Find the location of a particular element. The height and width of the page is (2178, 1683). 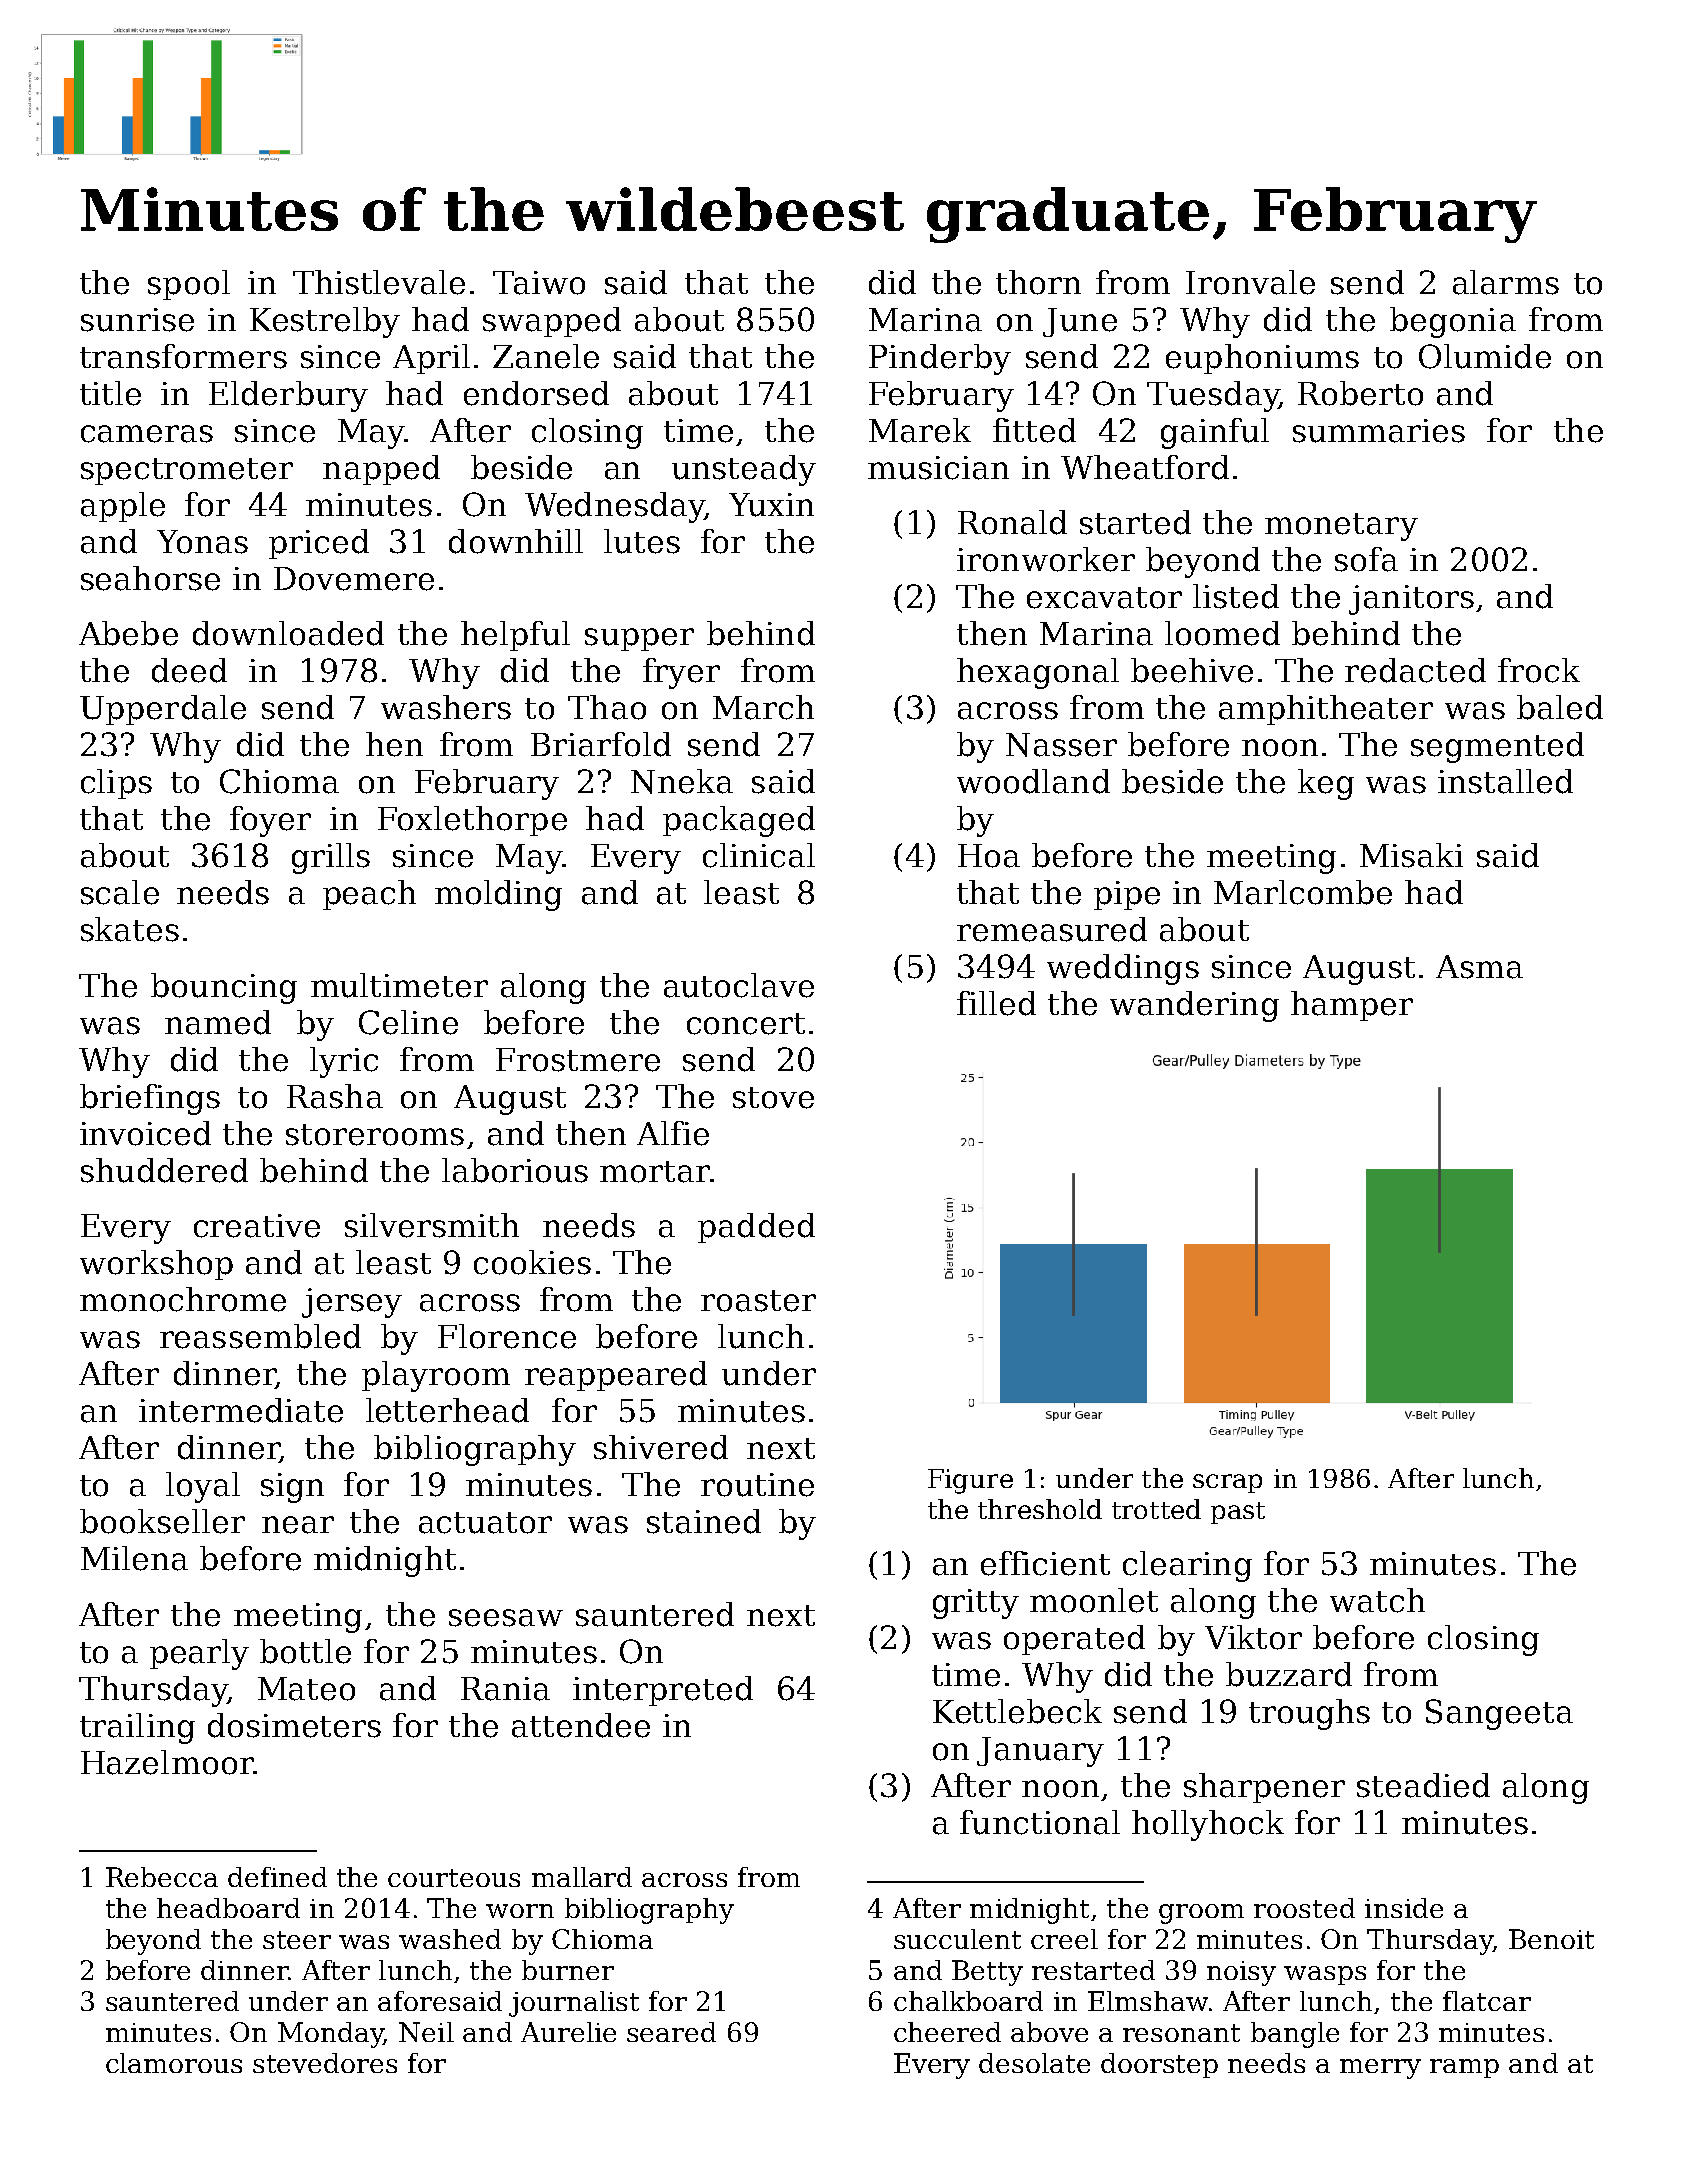

Kestrelby is located at coordinates (325, 322).
